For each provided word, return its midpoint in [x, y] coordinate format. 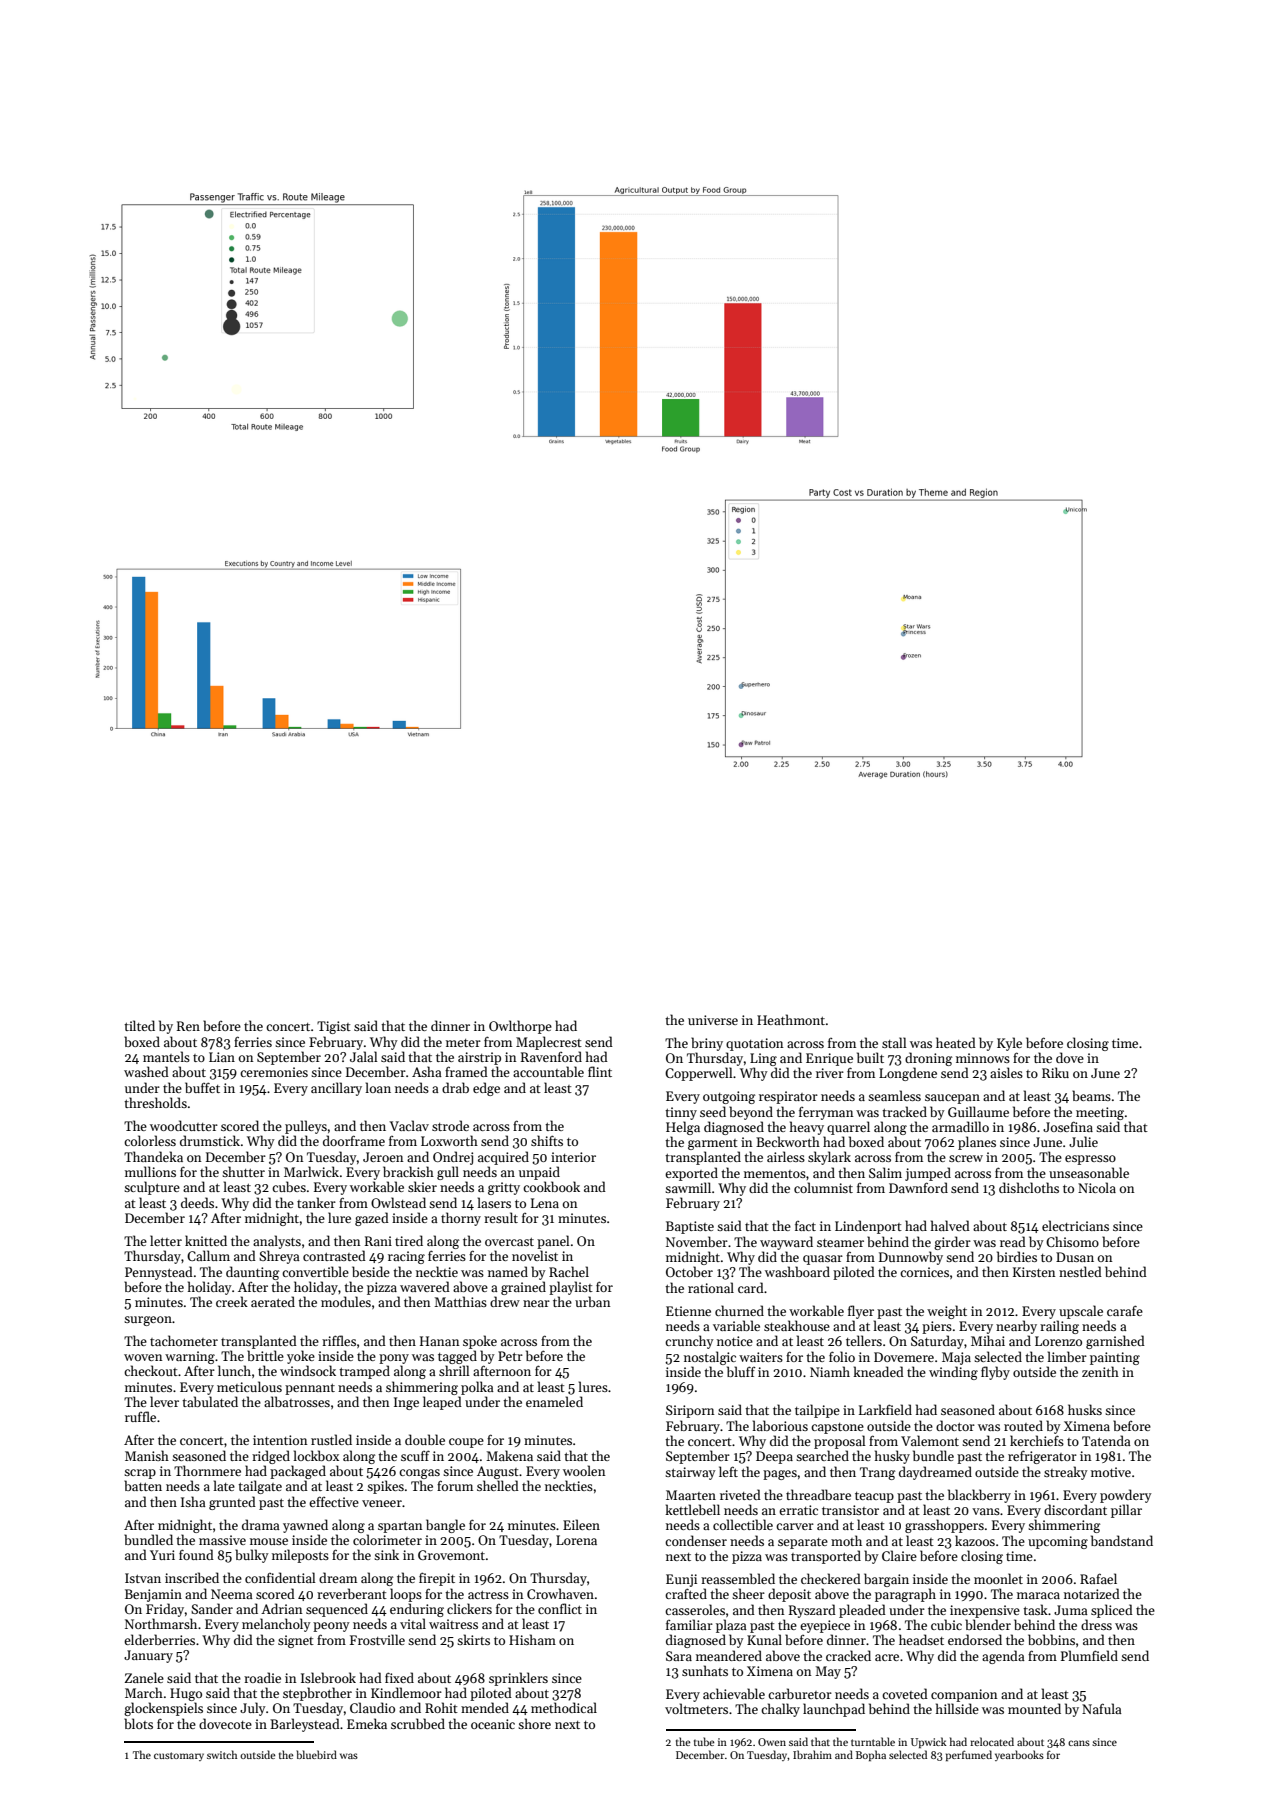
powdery [1126, 1496]
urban [593, 1301]
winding [953, 1373]
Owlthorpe [520, 1027]
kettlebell [692, 1509]
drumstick [210, 1140]
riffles [339, 1340]
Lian [222, 1057]
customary [179, 1756]
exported [691, 1174]
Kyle [1009, 1044]
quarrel [848, 1128]
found [196, 1554]
